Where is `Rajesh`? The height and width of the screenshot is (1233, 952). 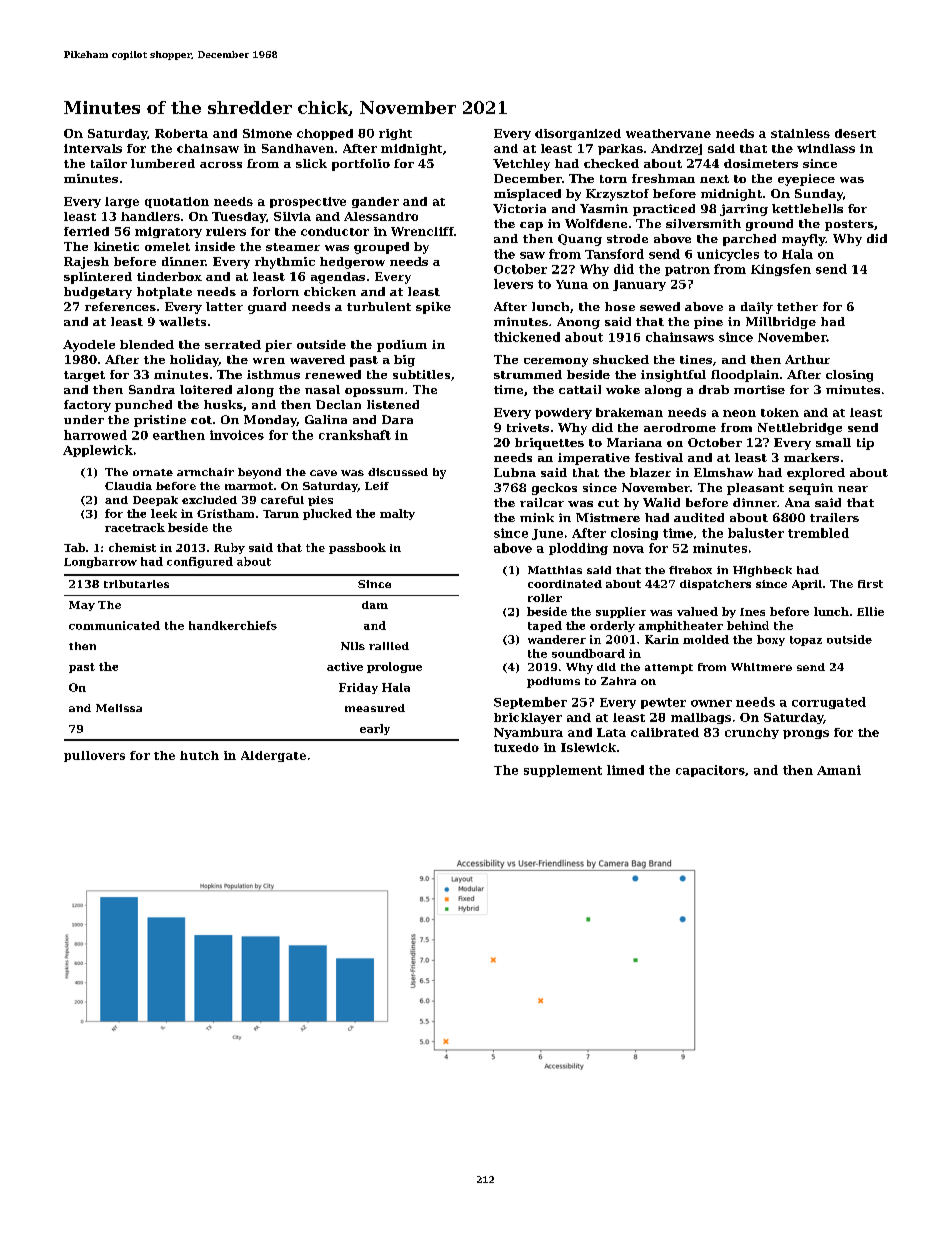 Rajesh is located at coordinates (86, 263).
